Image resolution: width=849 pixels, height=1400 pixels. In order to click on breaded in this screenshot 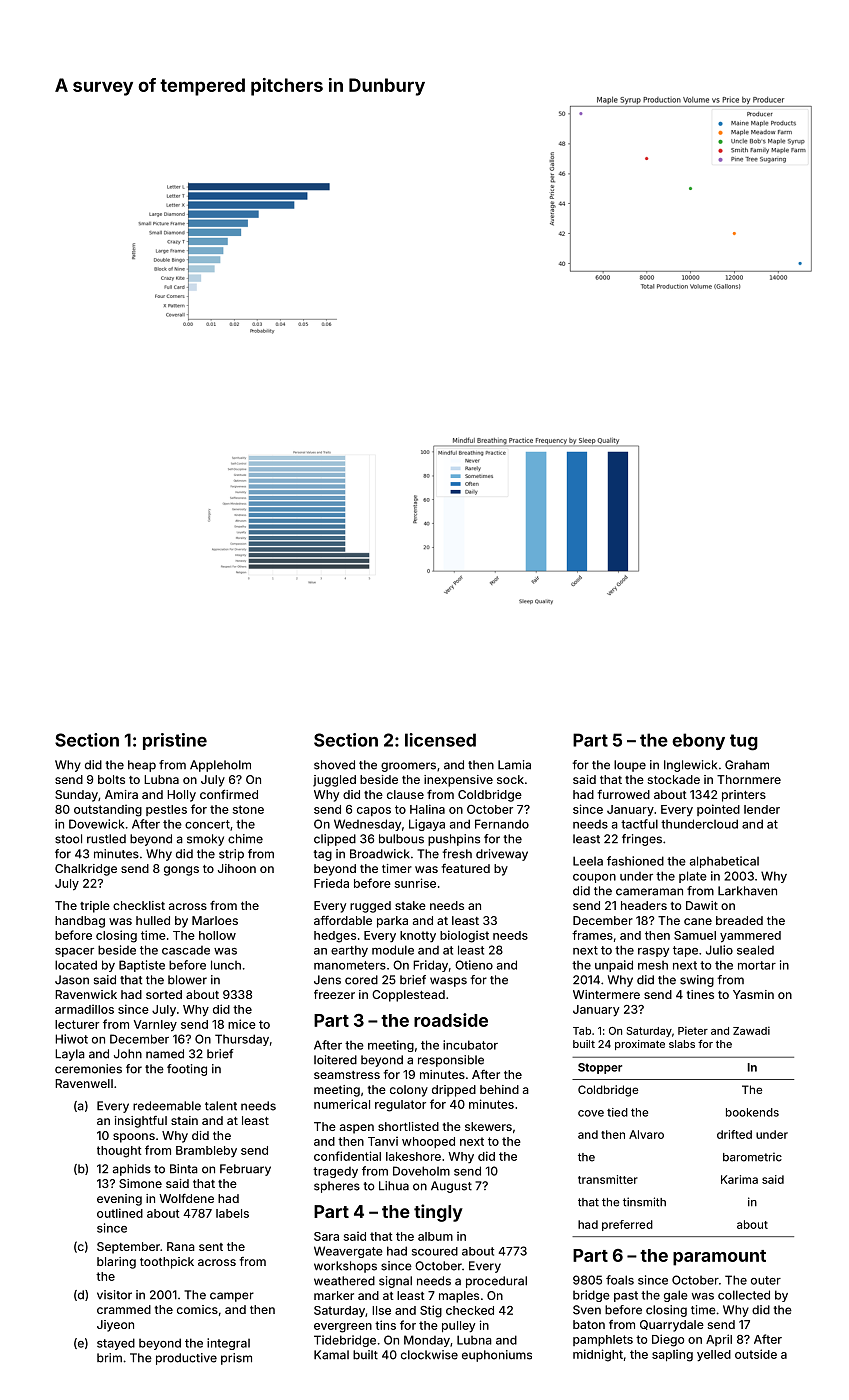, I will do `click(739, 920)`.
